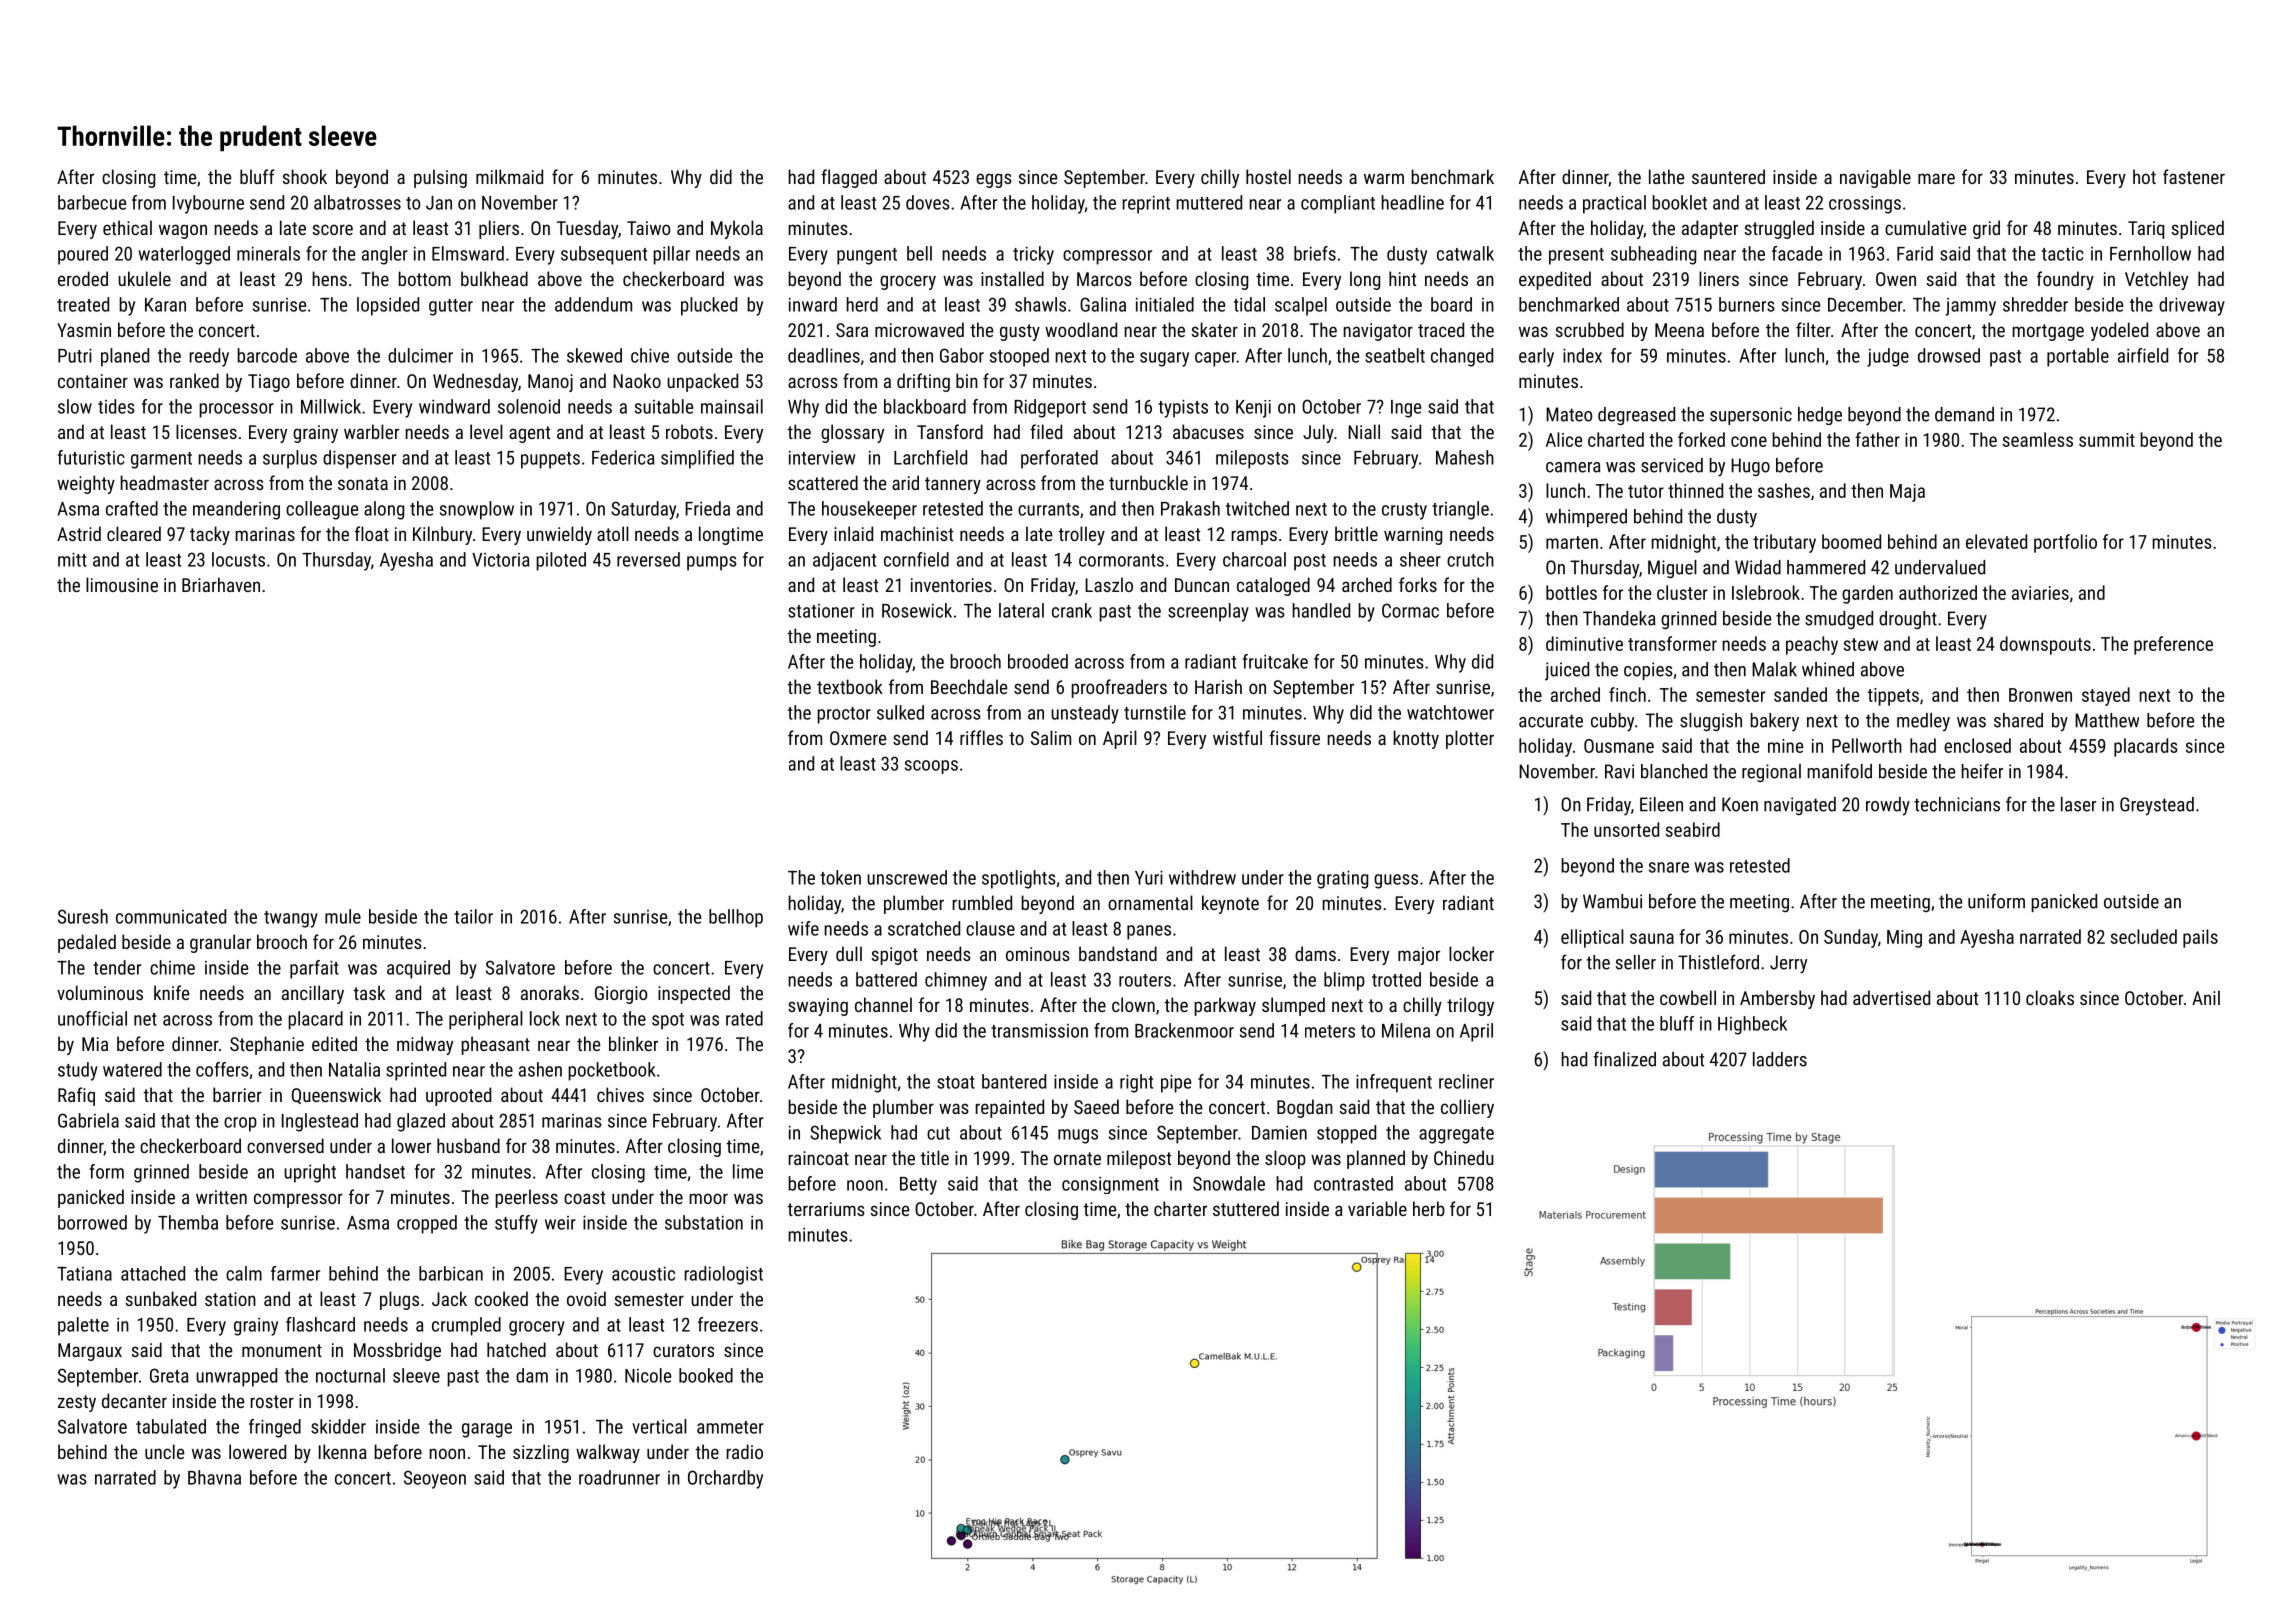  I want to click on tailor, so click(473, 916).
